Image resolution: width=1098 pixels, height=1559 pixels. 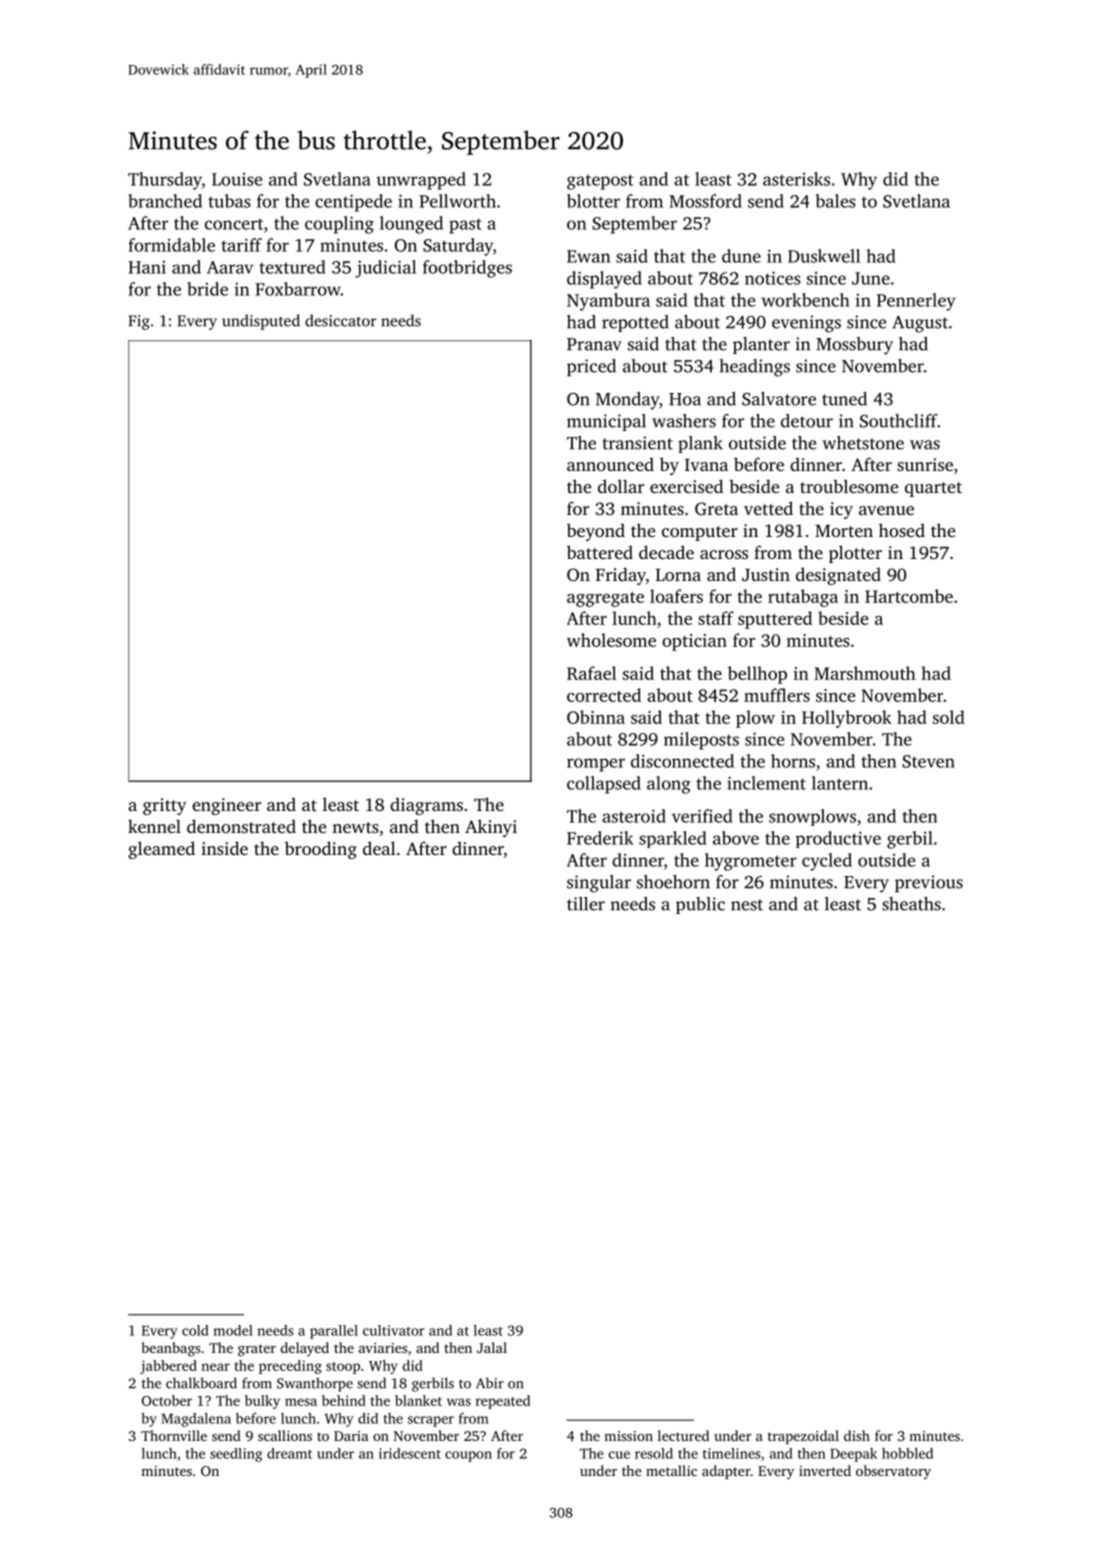 What do you see at coordinates (261, 322) in the screenshot?
I see `undisputed` at bounding box center [261, 322].
